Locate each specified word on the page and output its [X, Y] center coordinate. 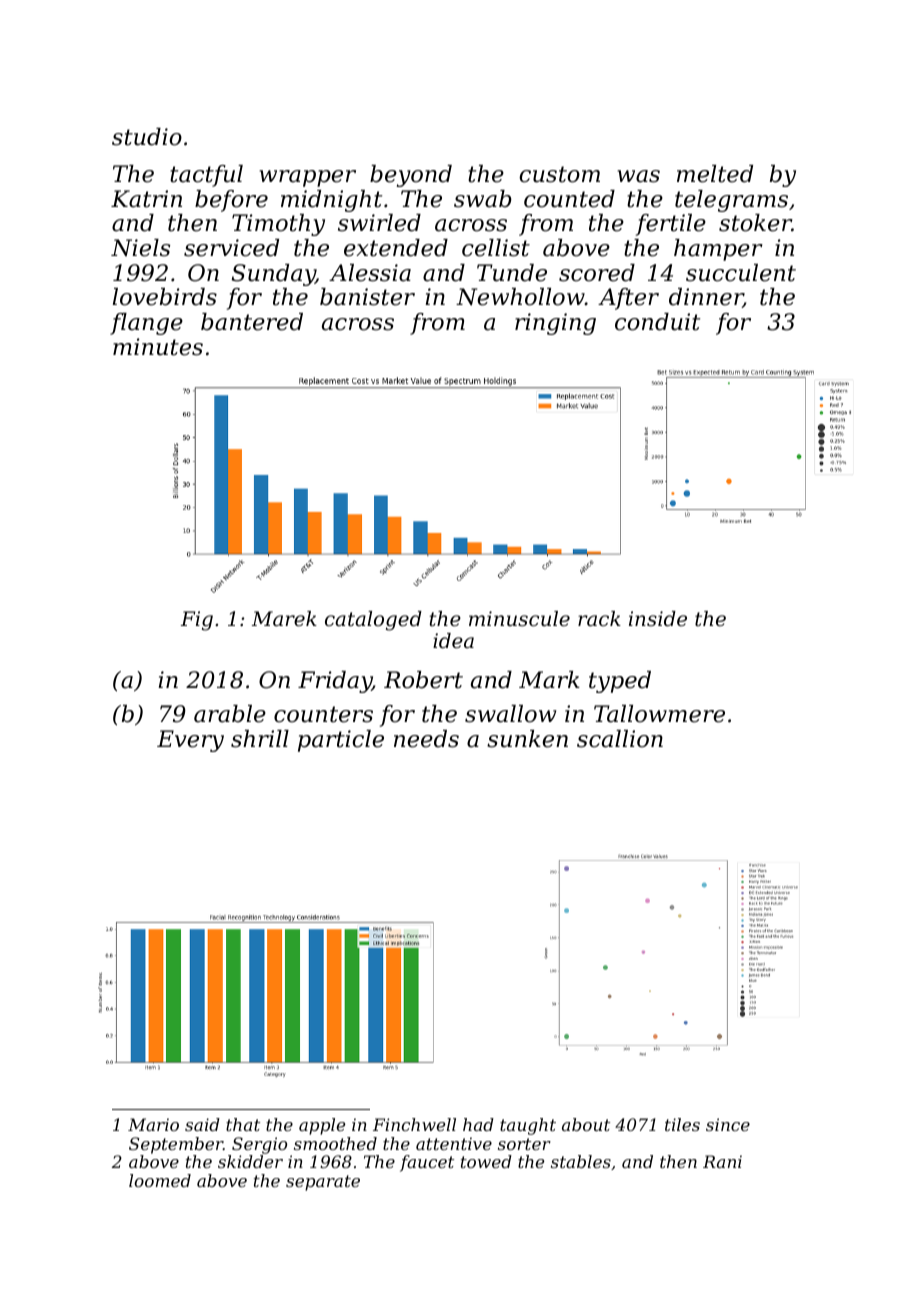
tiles [682, 1124]
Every [190, 741]
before [231, 201]
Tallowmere [659, 714]
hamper [718, 250]
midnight [331, 201]
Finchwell [414, 1124]
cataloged [373, 621]
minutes [158, 347]
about [586, 1124]
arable [230, 714]
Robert [423, 680]
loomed [160, 1180]
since [728, 1124]
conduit [657, 322]
